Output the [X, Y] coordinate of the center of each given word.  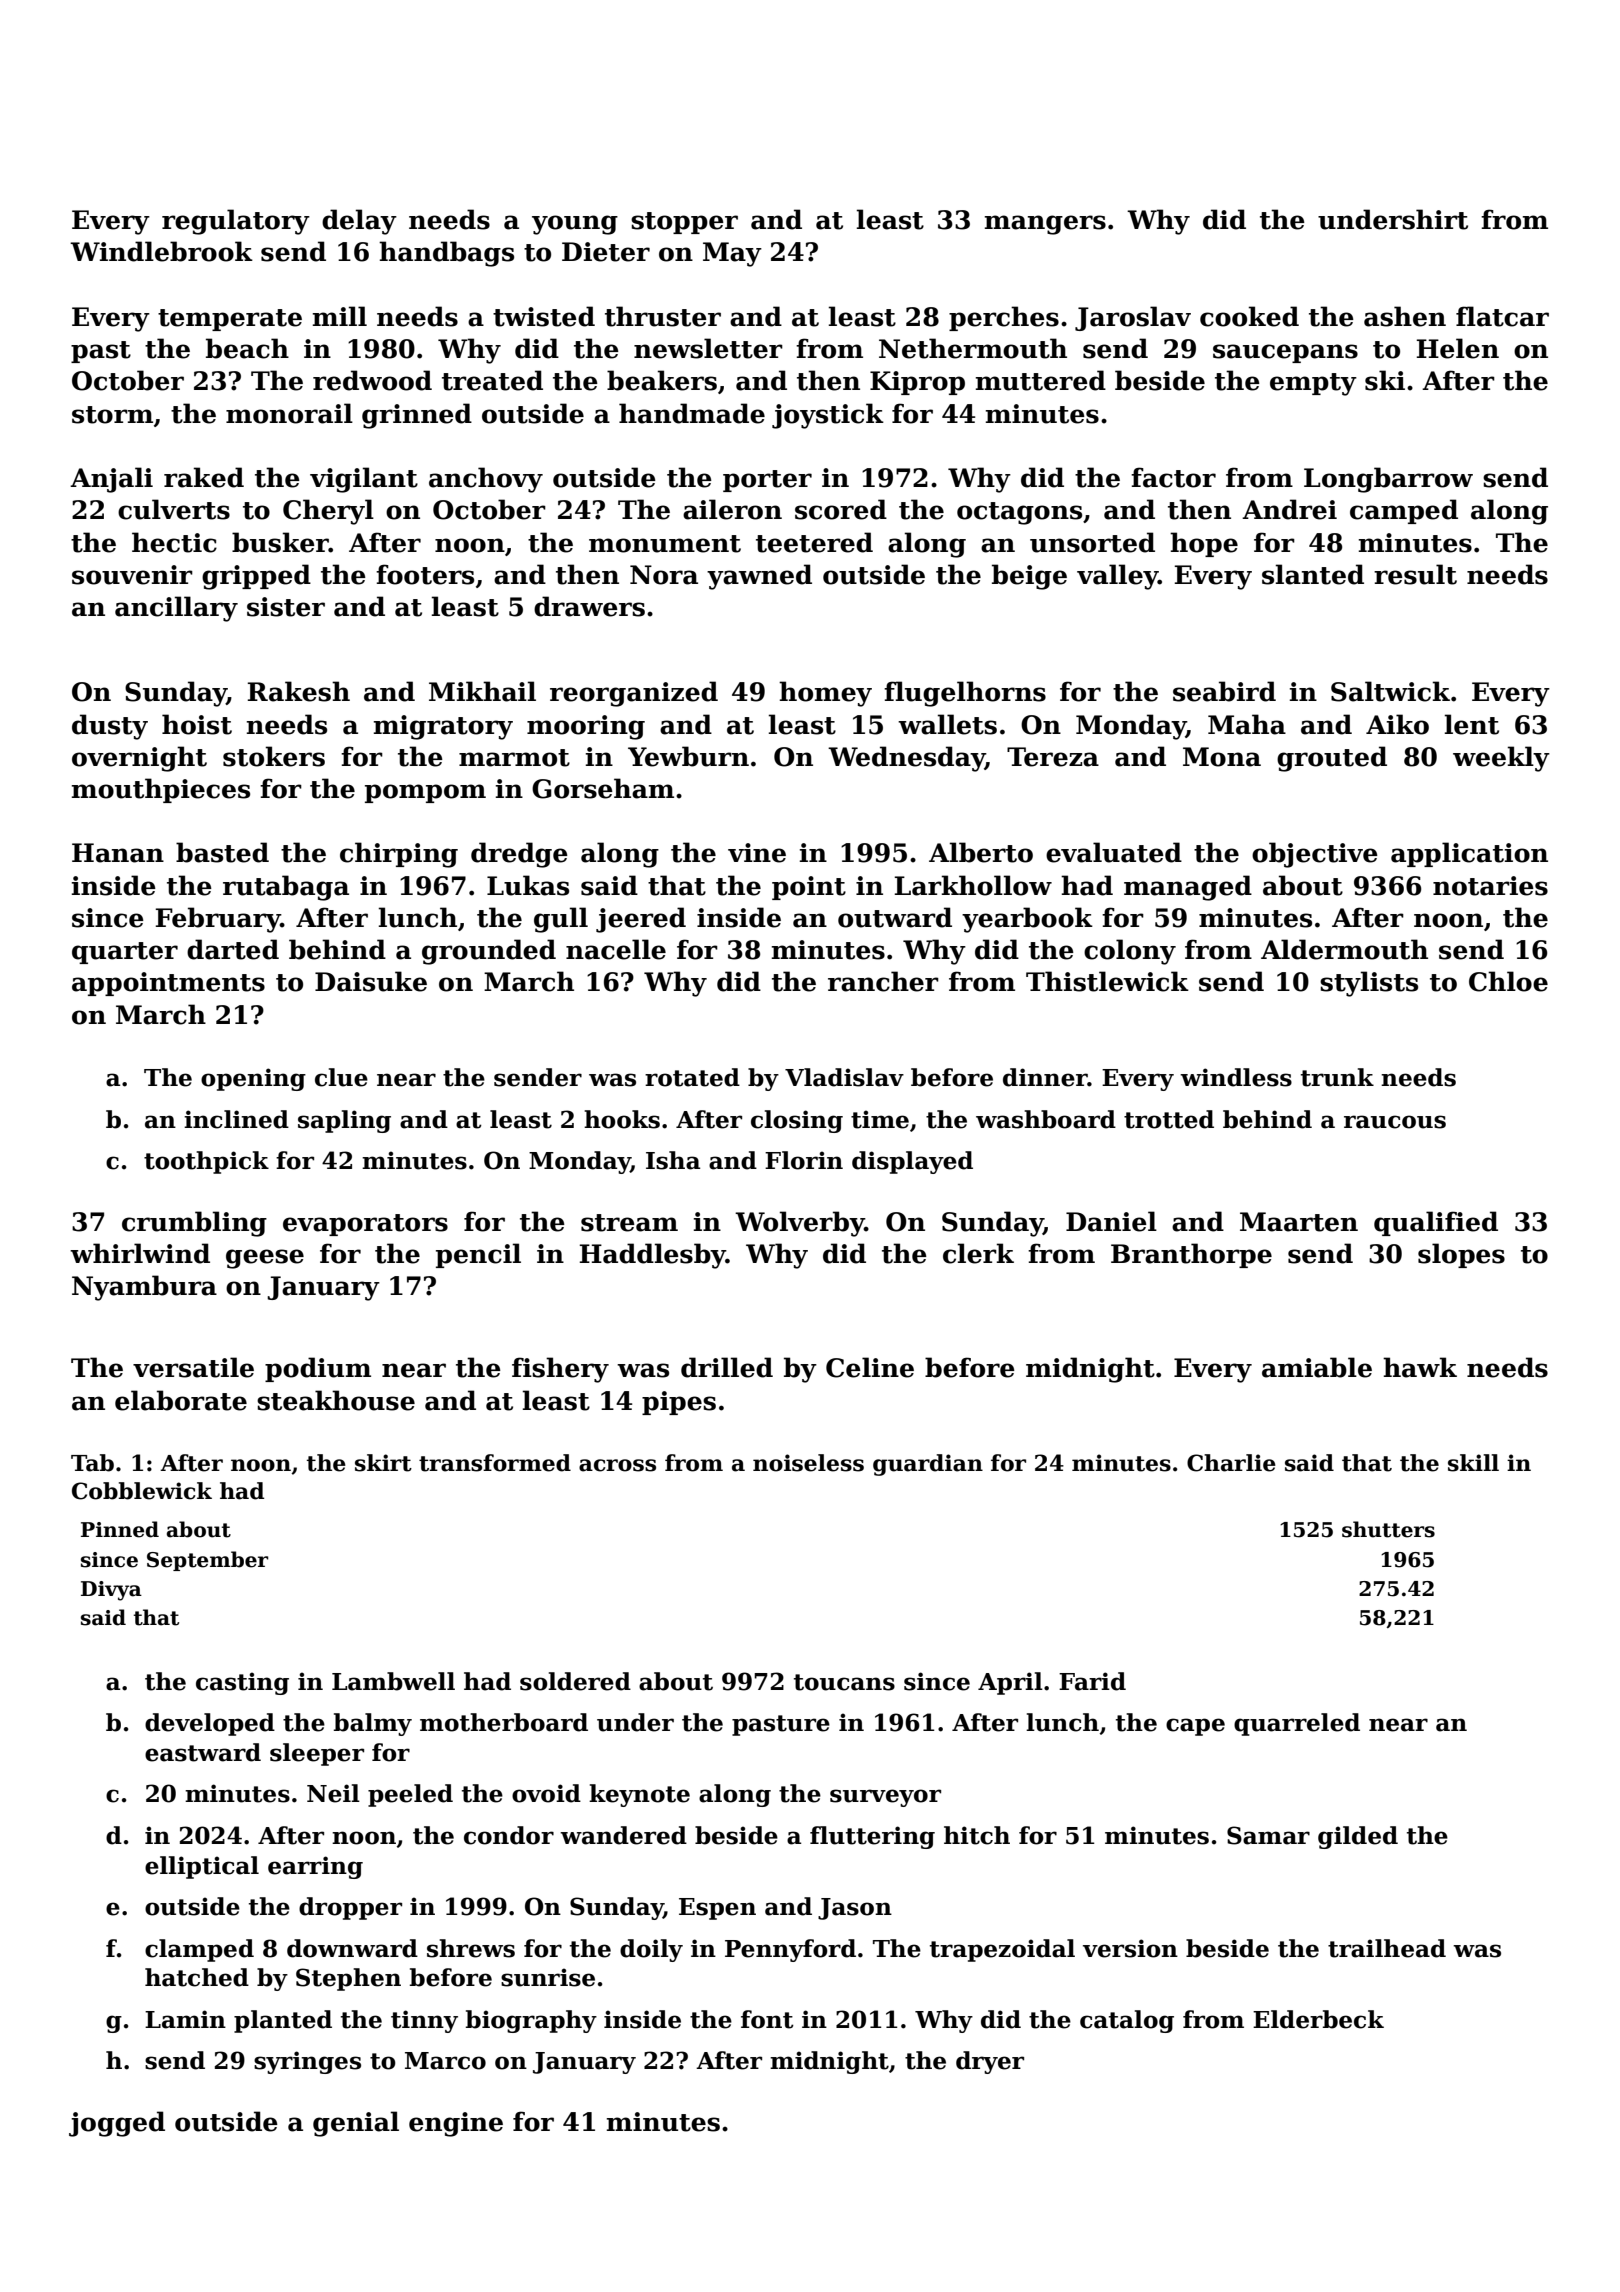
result [1415, 574]
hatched [197, 1977]
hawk [1420, 1367]
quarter [125, 953]
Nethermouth [973, 348]
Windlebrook [161, 251]
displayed [912, 1162]
